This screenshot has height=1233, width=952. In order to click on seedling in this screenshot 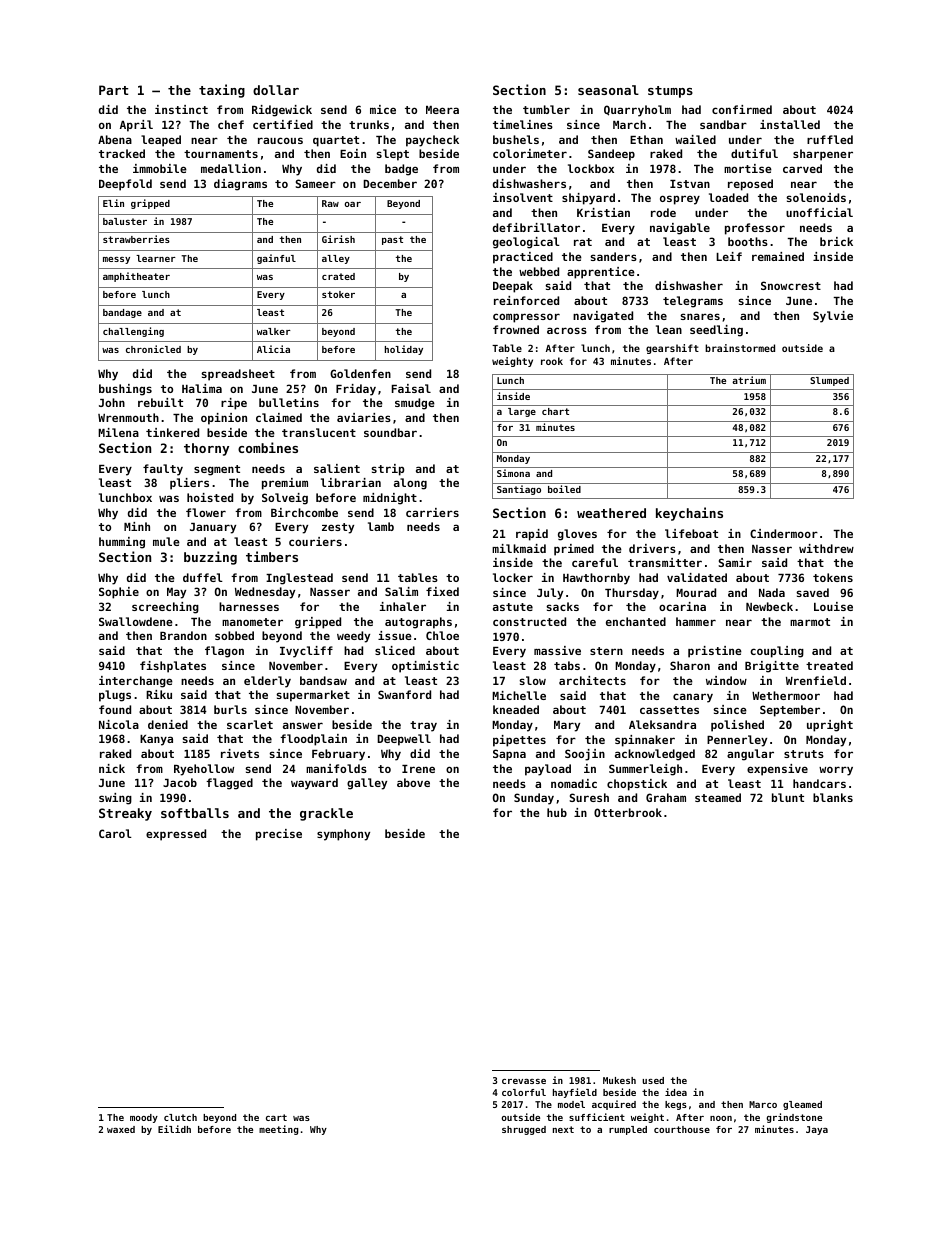, I will do `click(716, 331)`.
